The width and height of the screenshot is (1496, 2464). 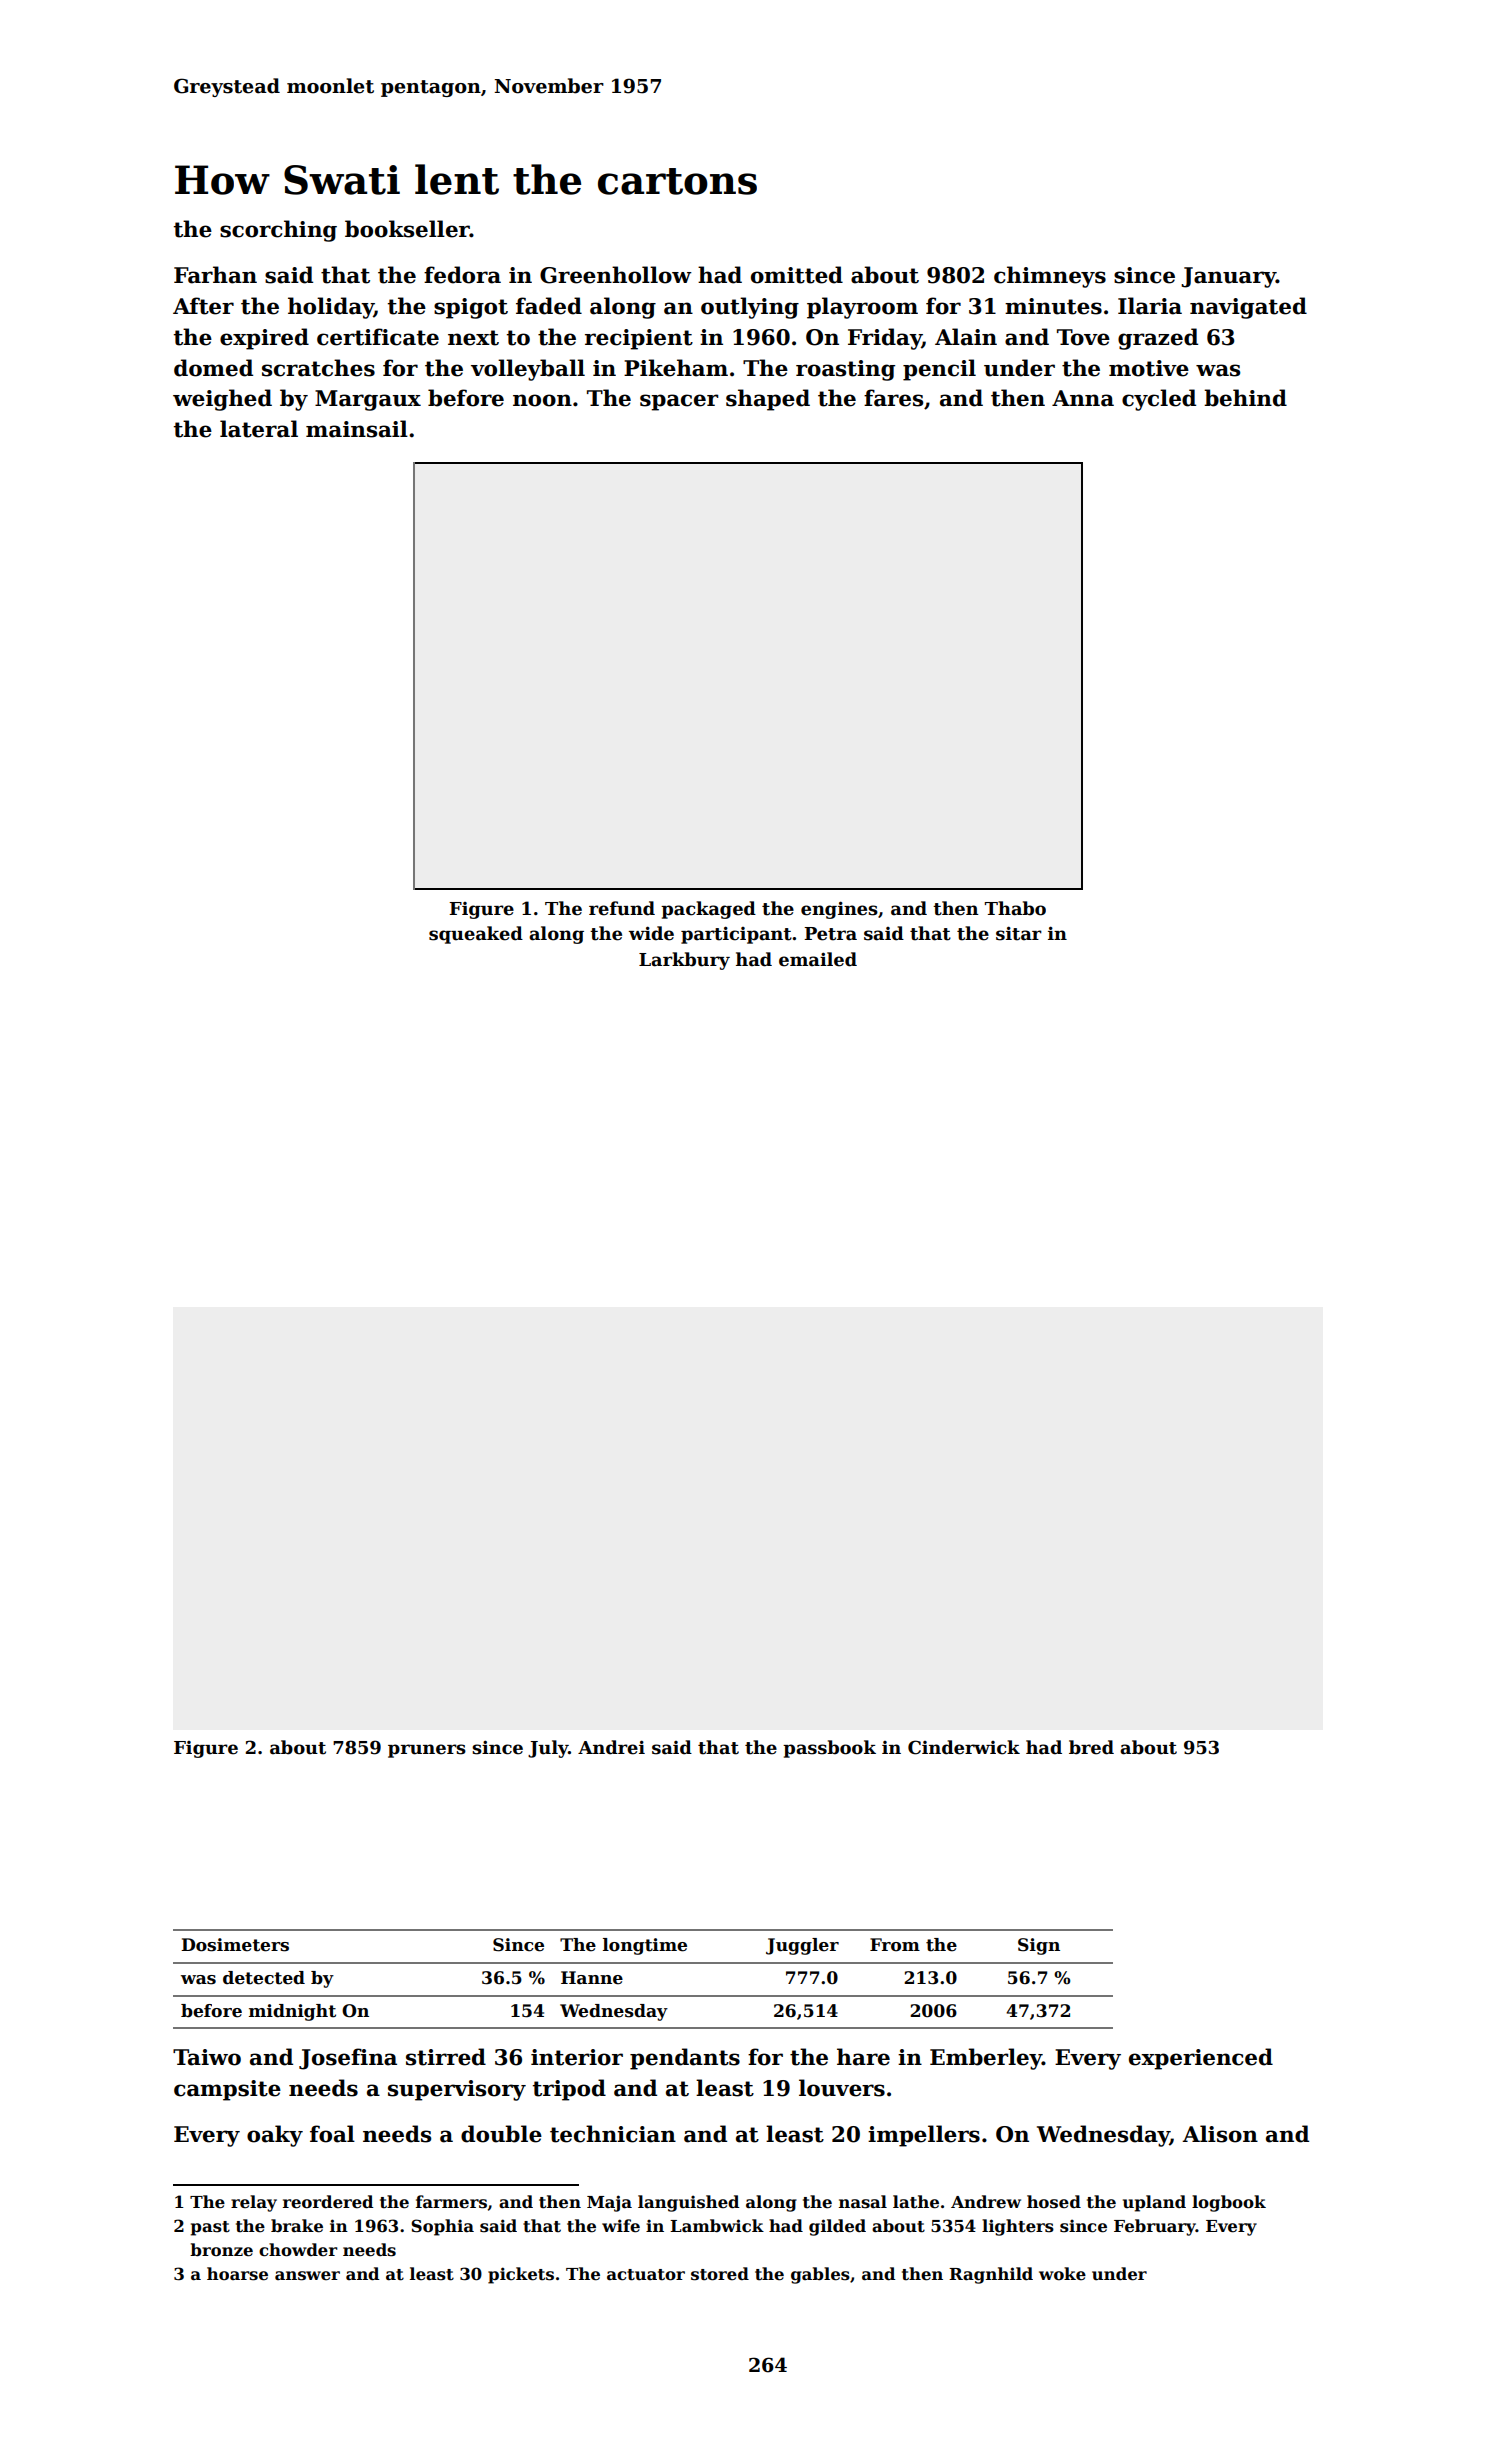 I want to click on hoarse, so click(x=237, y=2274).
